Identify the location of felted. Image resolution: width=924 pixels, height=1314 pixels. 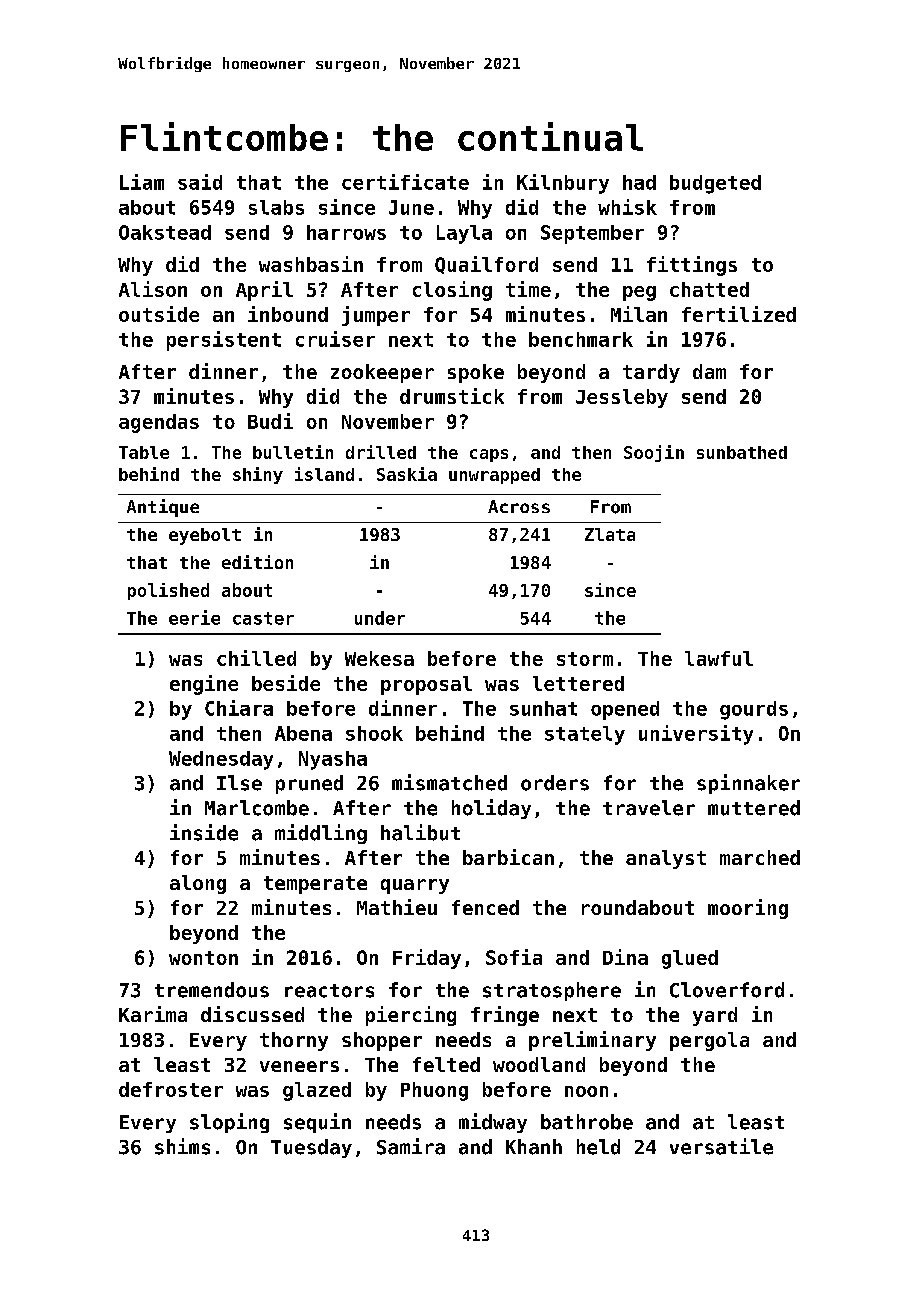
(446, 1064).
